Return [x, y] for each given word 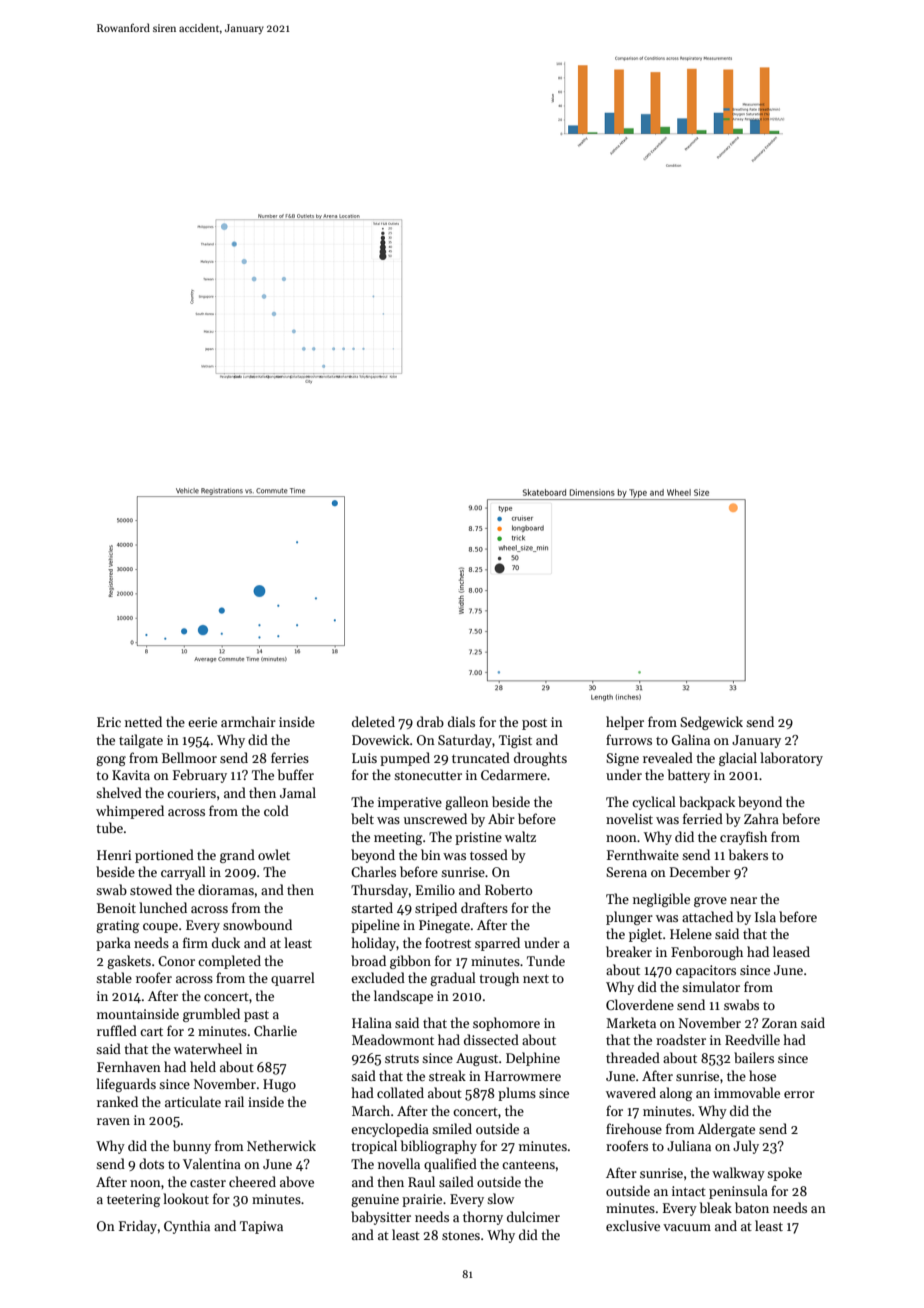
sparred [497, 944]
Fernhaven [129, 1066]
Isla [765, 916]
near [743, 900]
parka [113, 944]
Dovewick [381, 739]
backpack [707, 803]
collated [400, 1092]
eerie [202, 722]
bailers [754, 1057]
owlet [274, 854]
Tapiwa [261, 1227]
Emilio [435, 889]
